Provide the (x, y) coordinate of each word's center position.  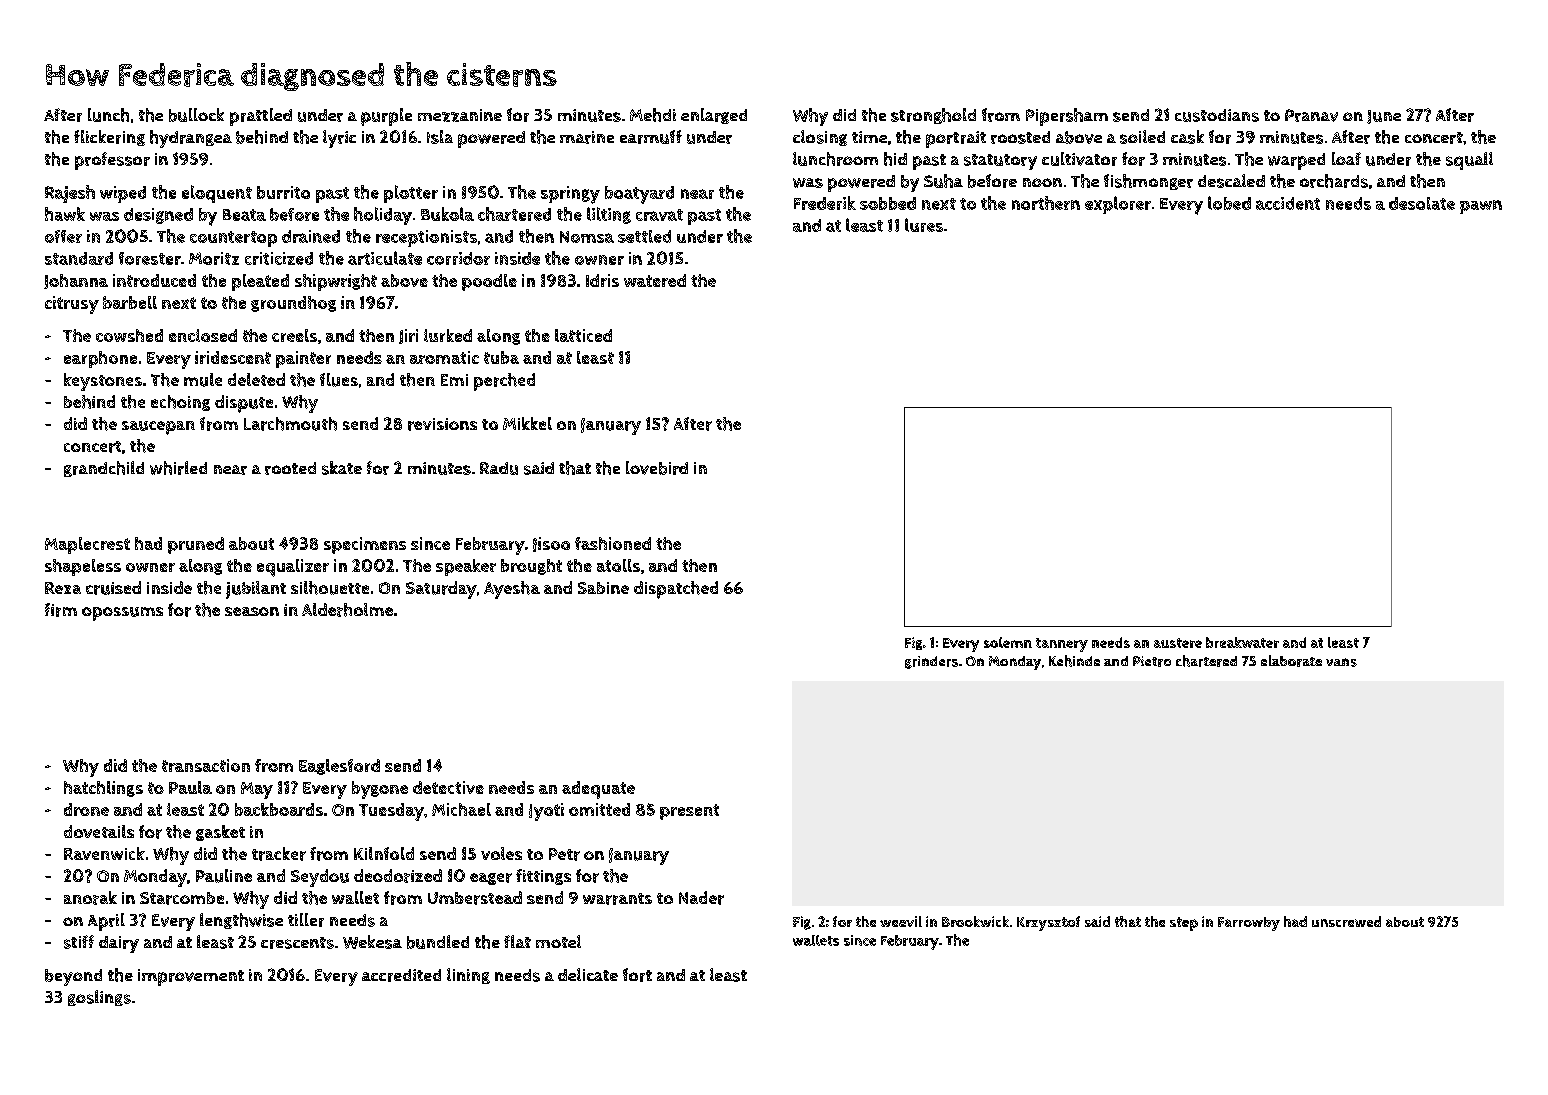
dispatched (676, 590)
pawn (1481, 207)
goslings (99, 998)
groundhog (293, 304)
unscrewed (1346, 921)
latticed (583, 335)
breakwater (1242, 642)
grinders (931, 662)
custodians (1217, 115)
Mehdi (653, 115)
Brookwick (975, 921)
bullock (196, 115)
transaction (206, 765)
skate (342, 468)
